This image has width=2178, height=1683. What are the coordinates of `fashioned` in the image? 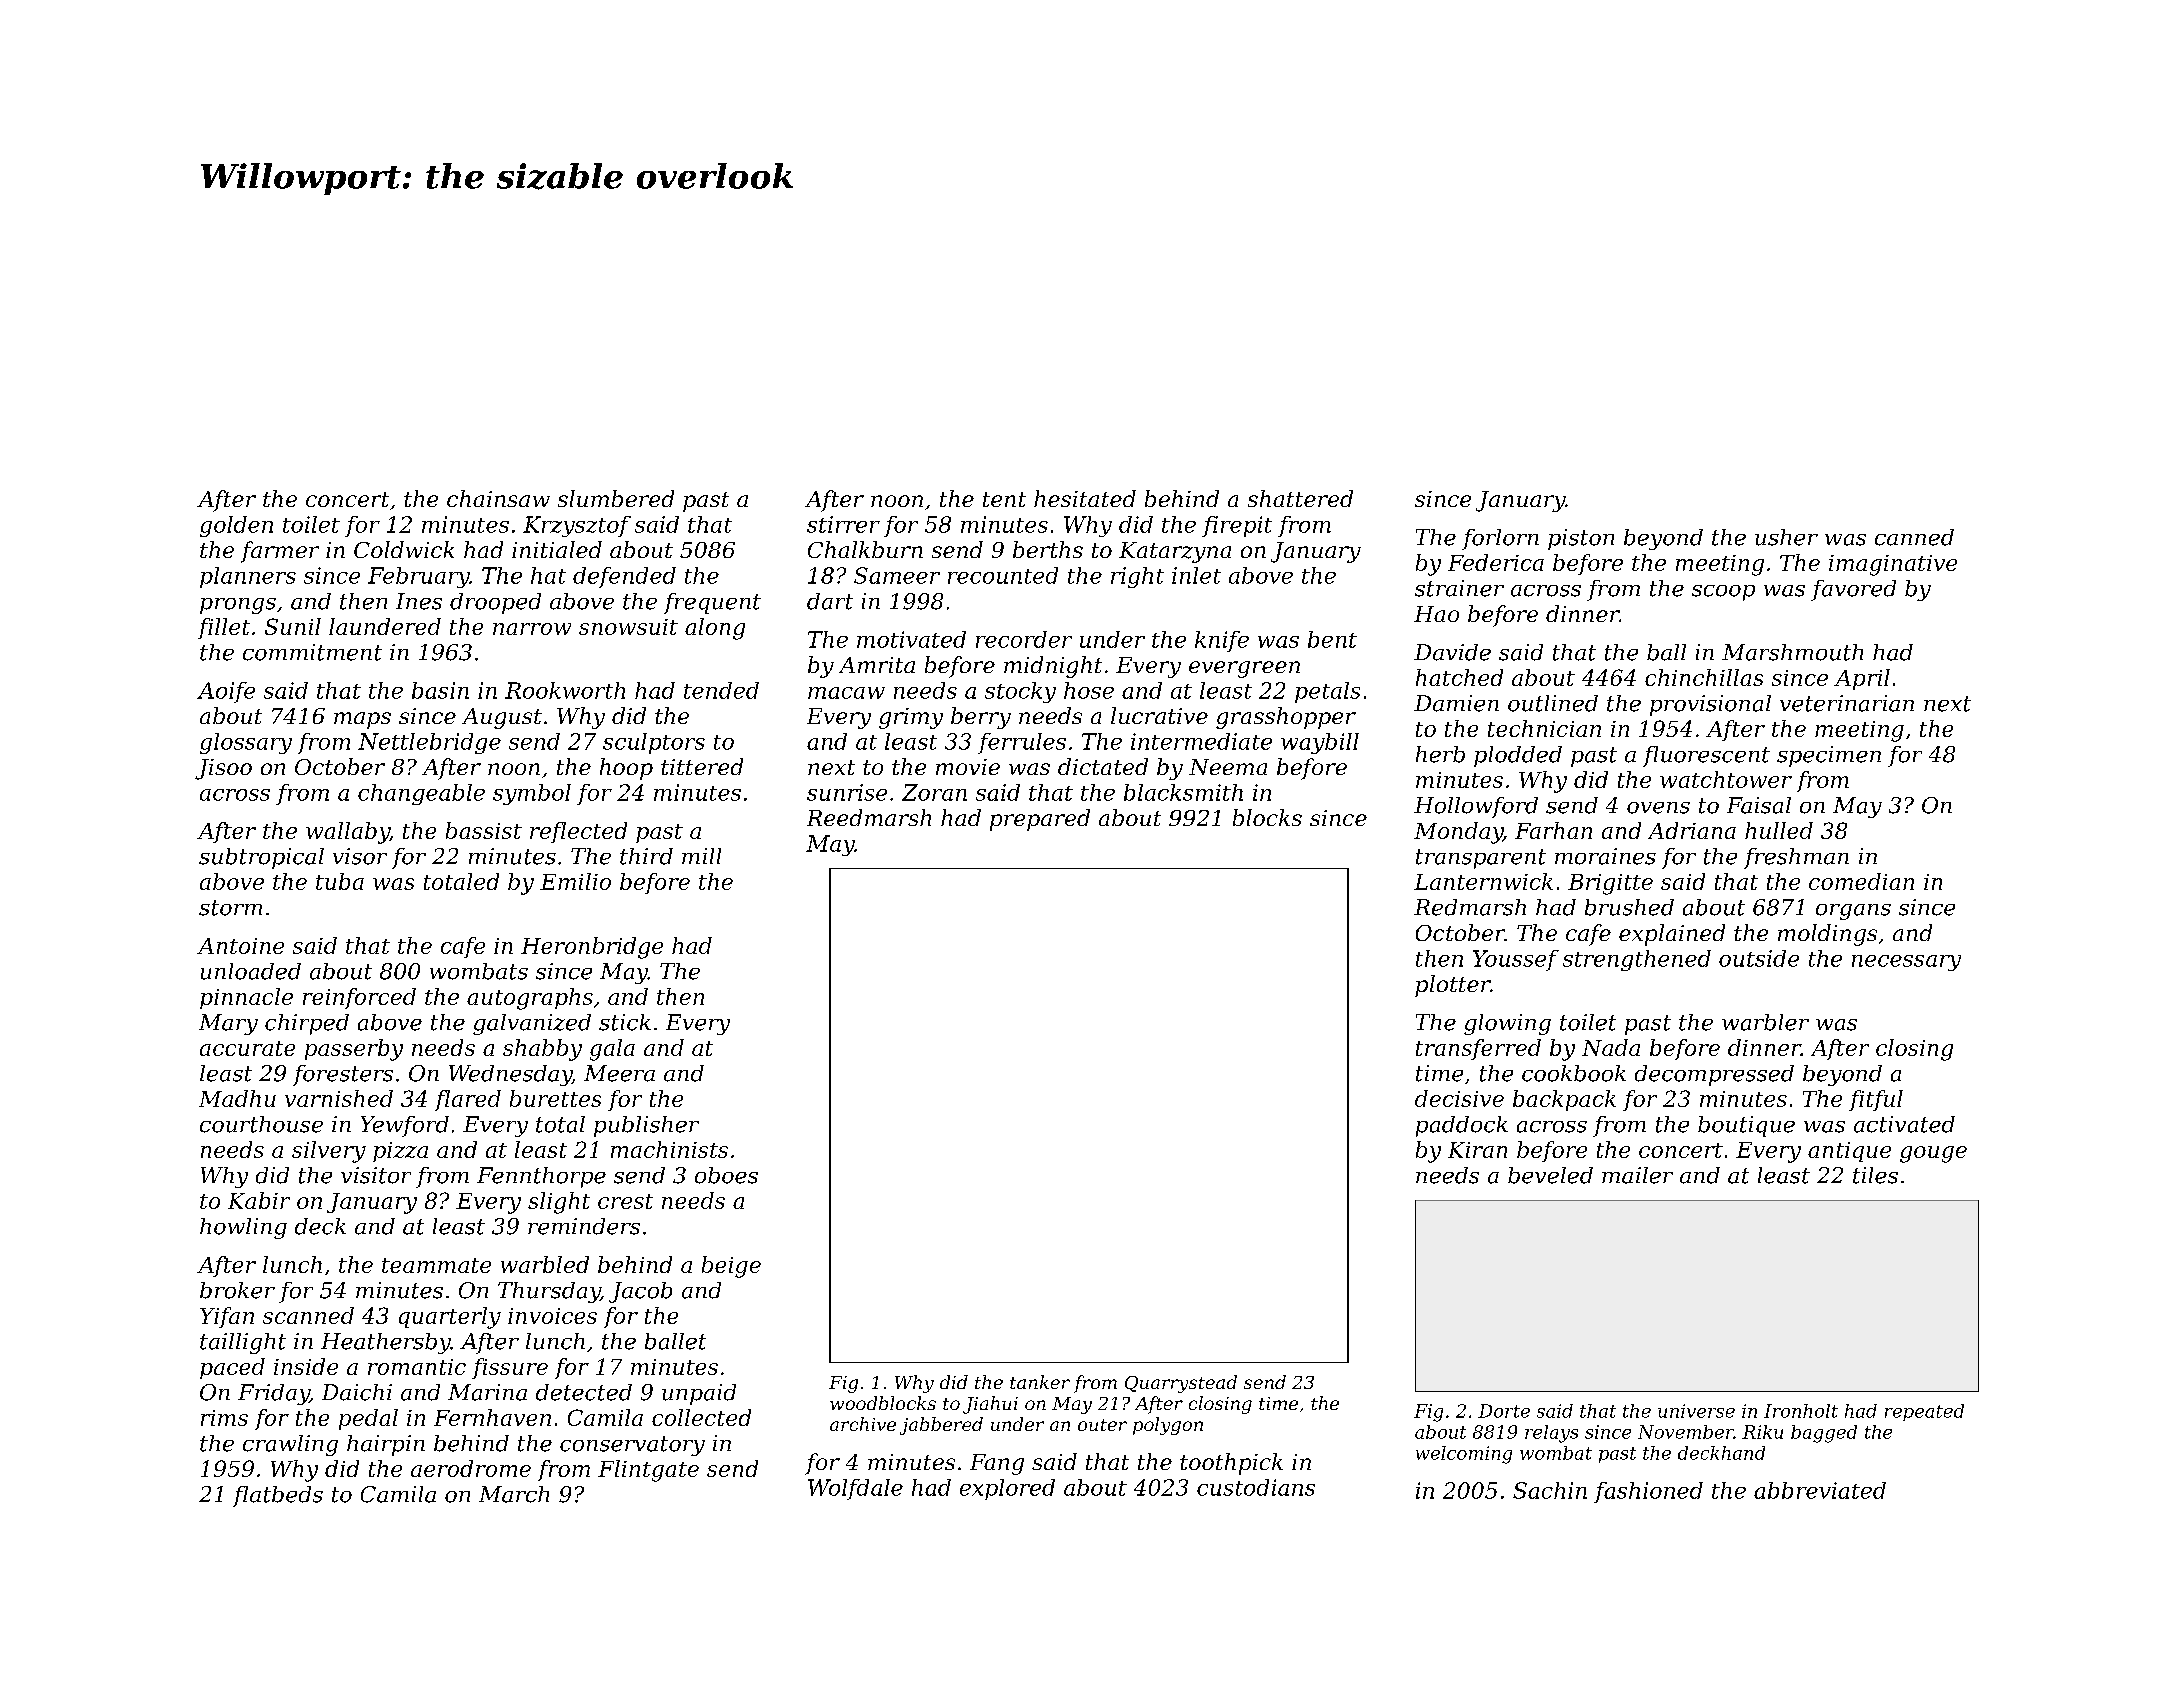 It's located at (1648, 1492).
